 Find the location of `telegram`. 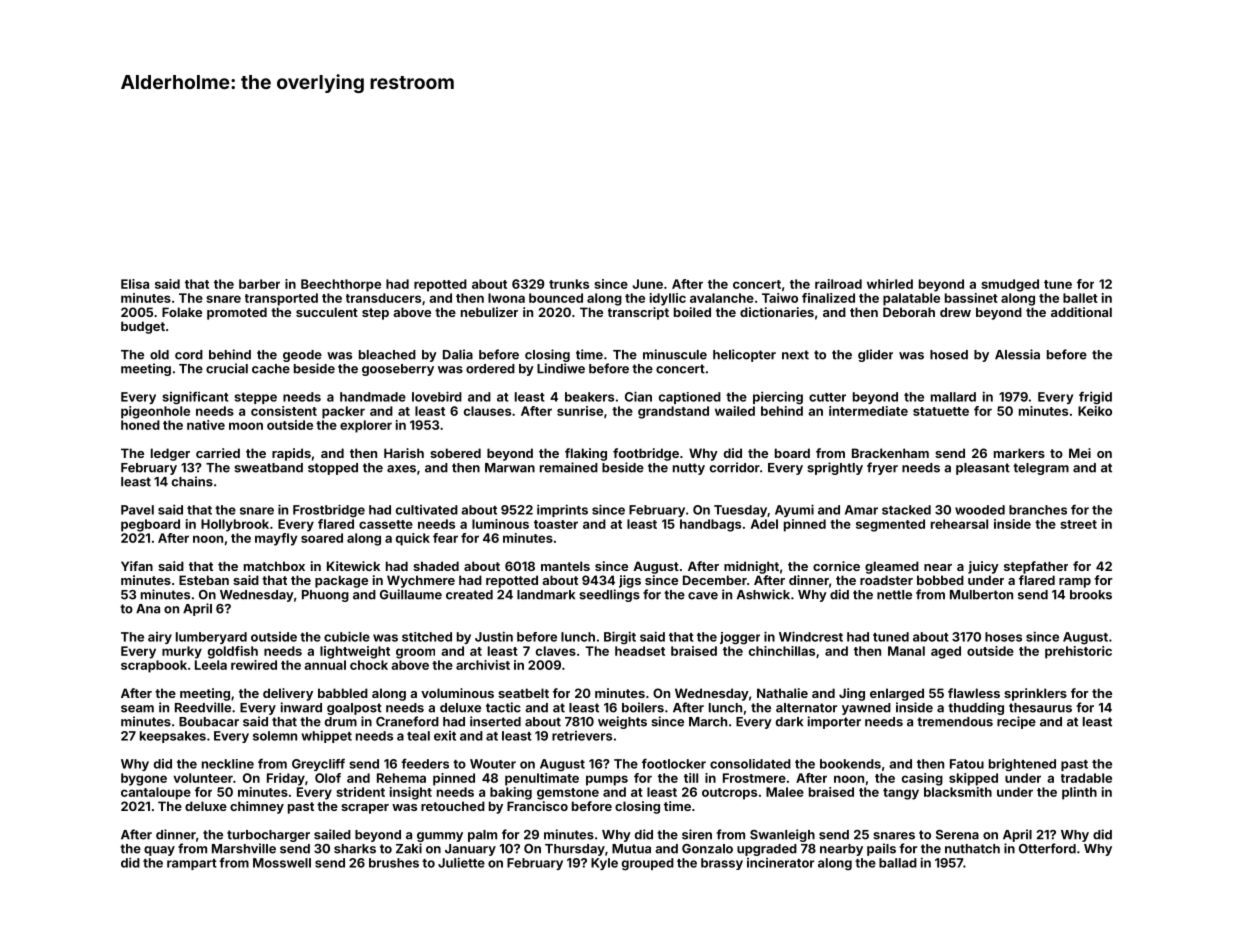

telegram is located at coordinates (1041, 469).
